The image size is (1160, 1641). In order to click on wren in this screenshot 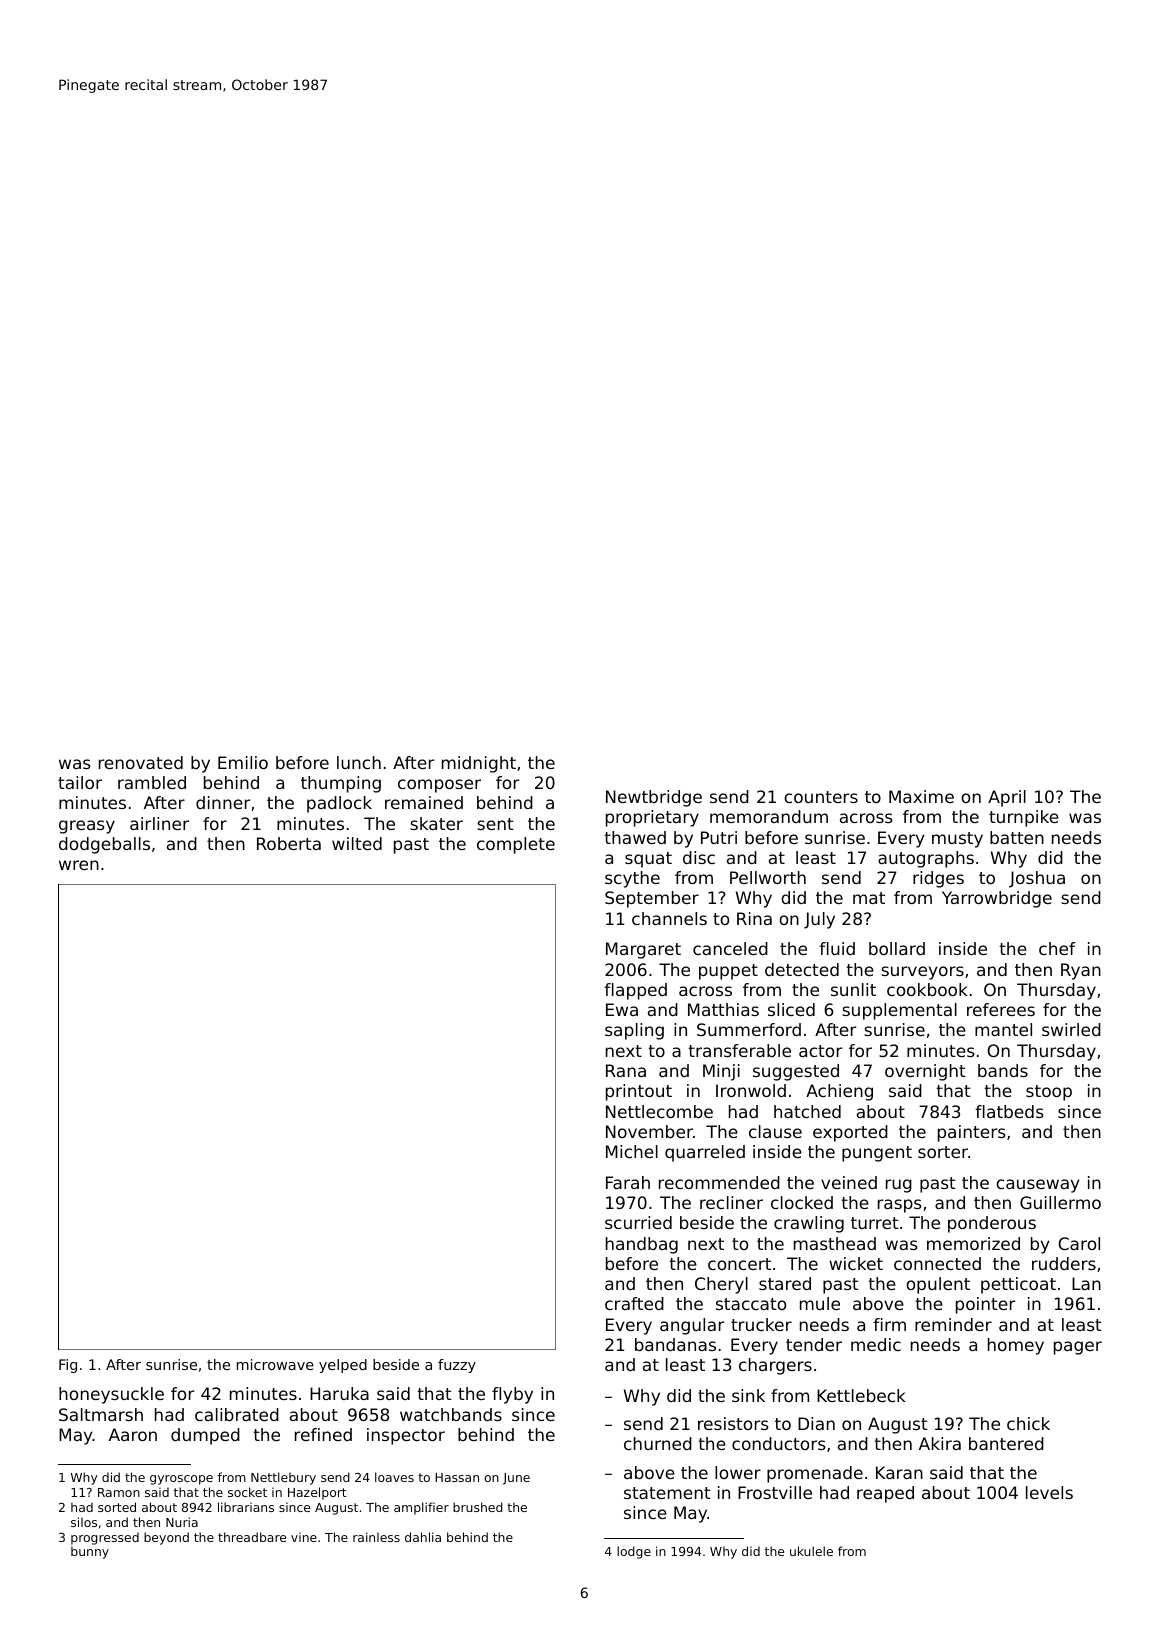, I will do `click(79, 865)`.
